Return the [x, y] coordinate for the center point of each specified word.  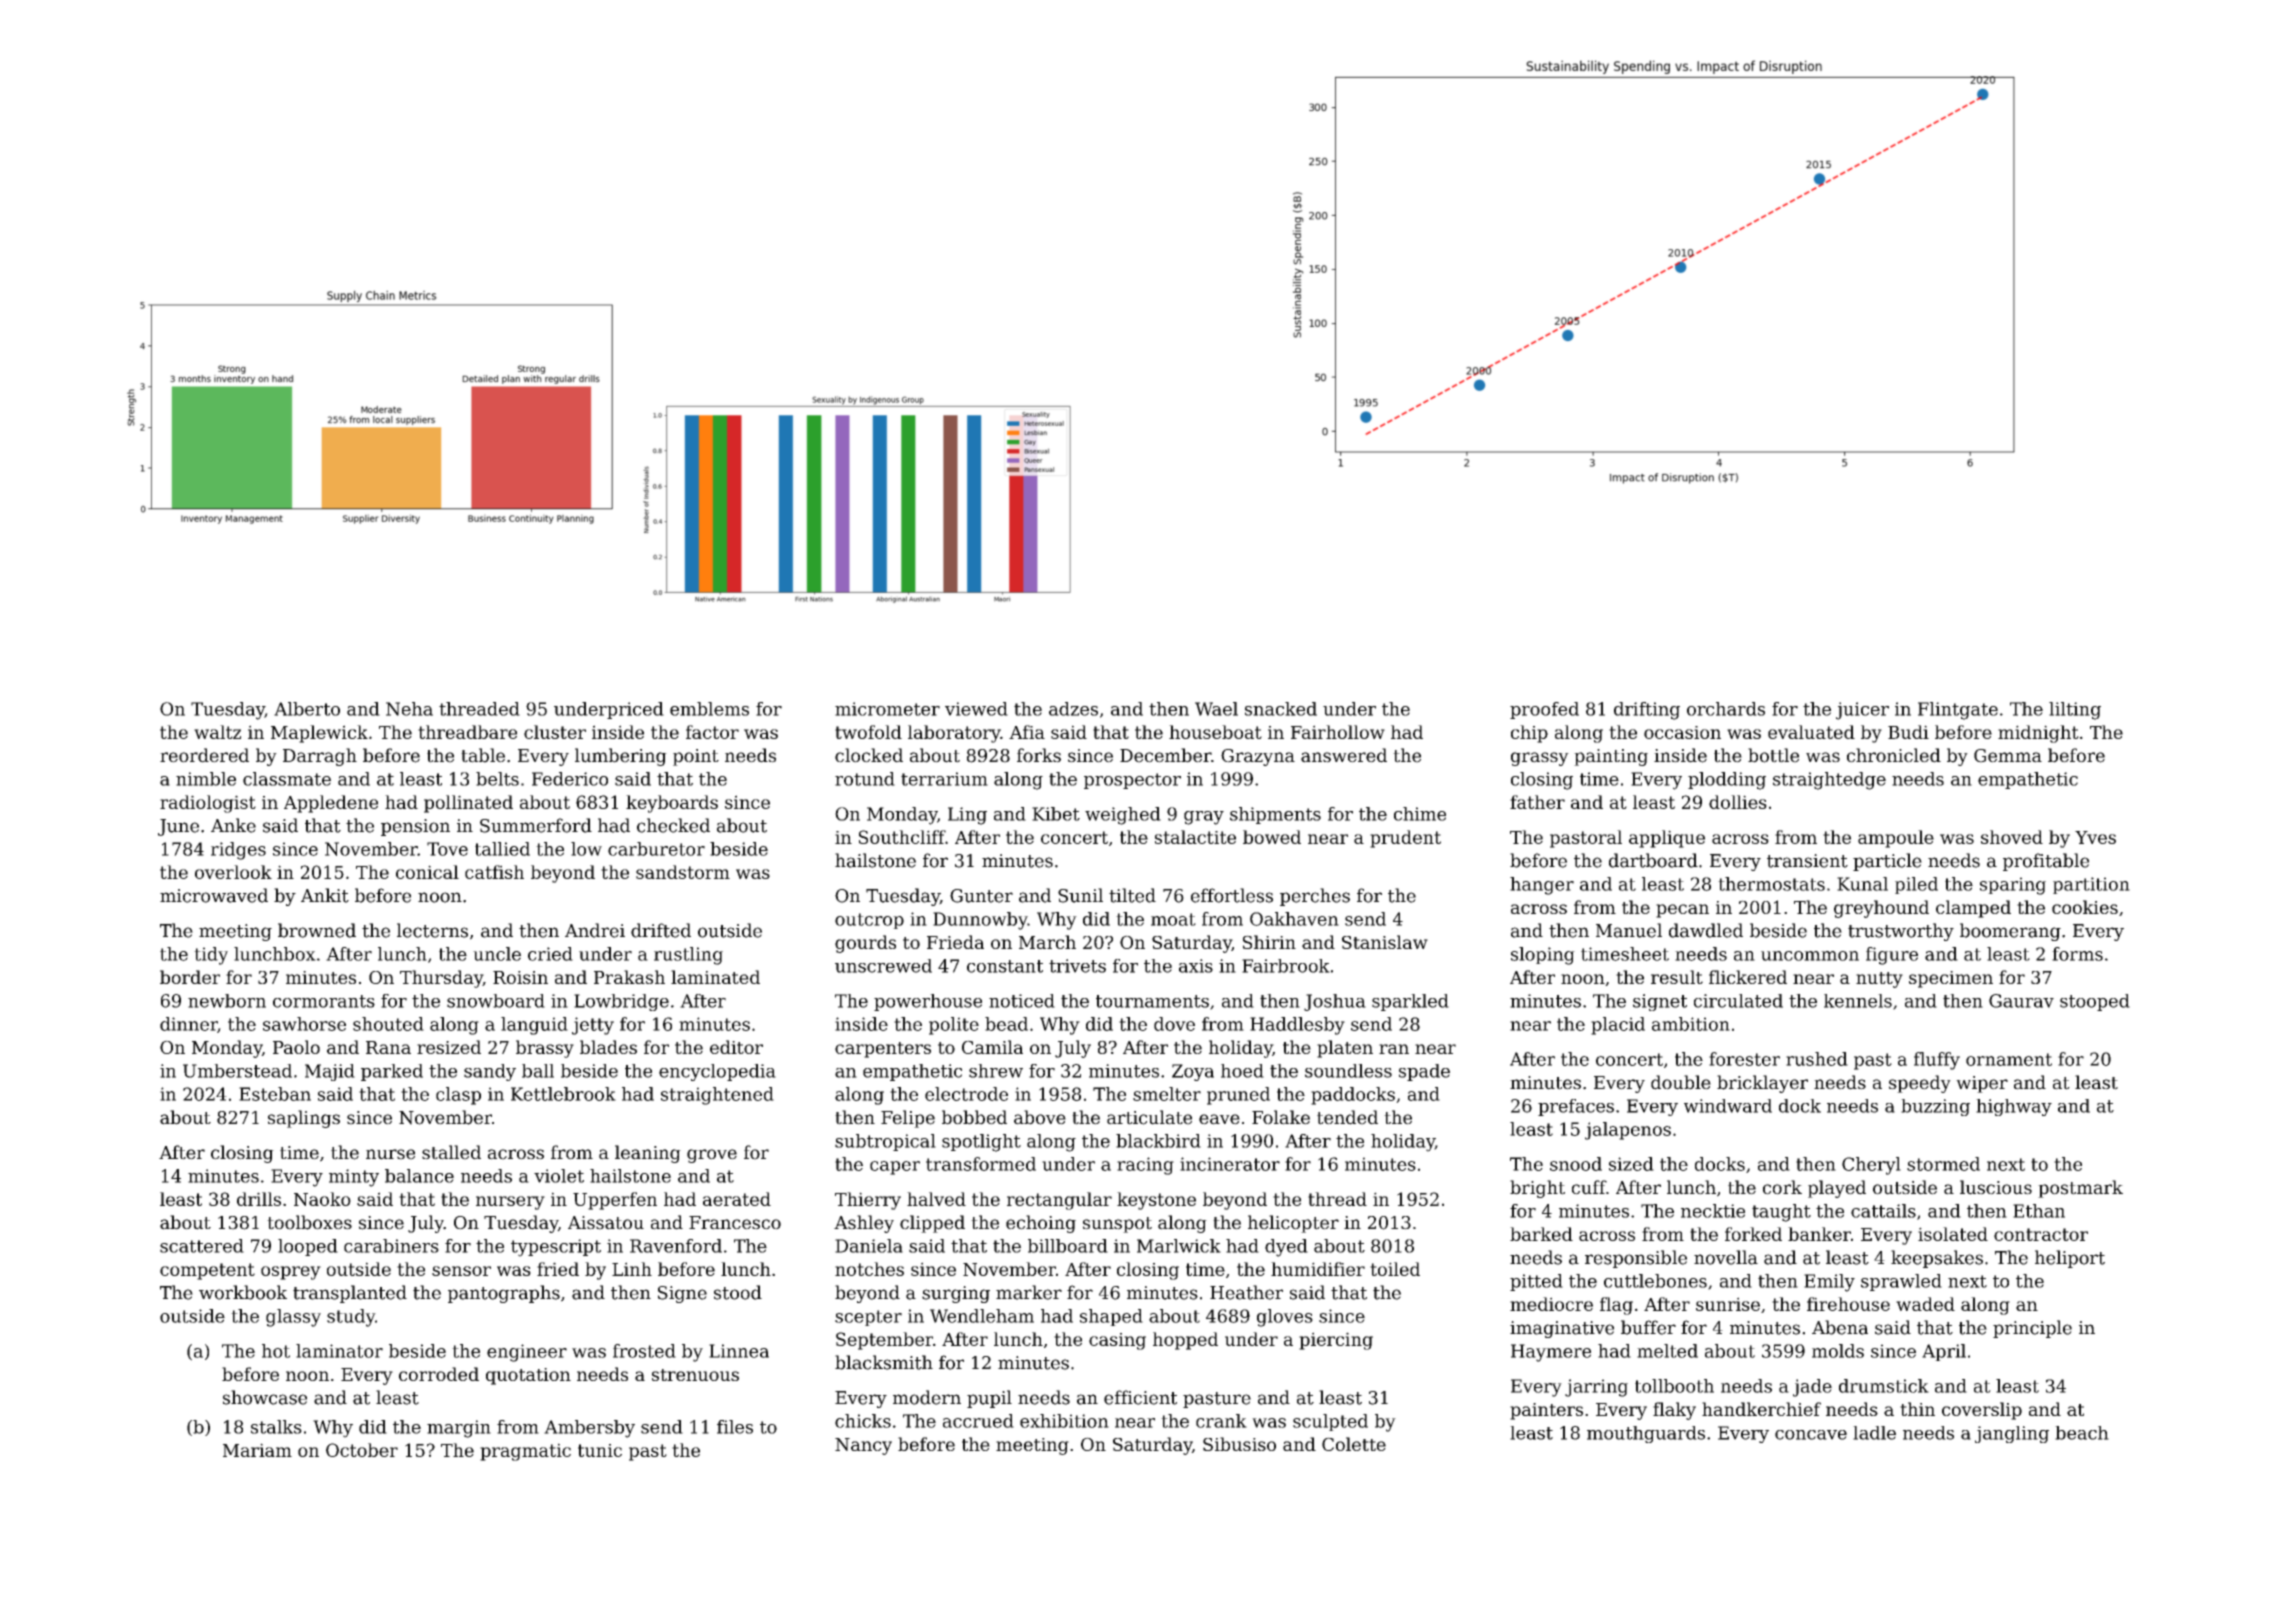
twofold [868, 732]
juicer [1862, 711]
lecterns [432, 930]
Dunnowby [980, 921]
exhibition [1064, 1421]
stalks [276, 1427]
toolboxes [309, 1222]
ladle [1874, 1433]
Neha [409, 709]
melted [1667, 1351]
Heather [1246, 1292]
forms [2077, 954]
